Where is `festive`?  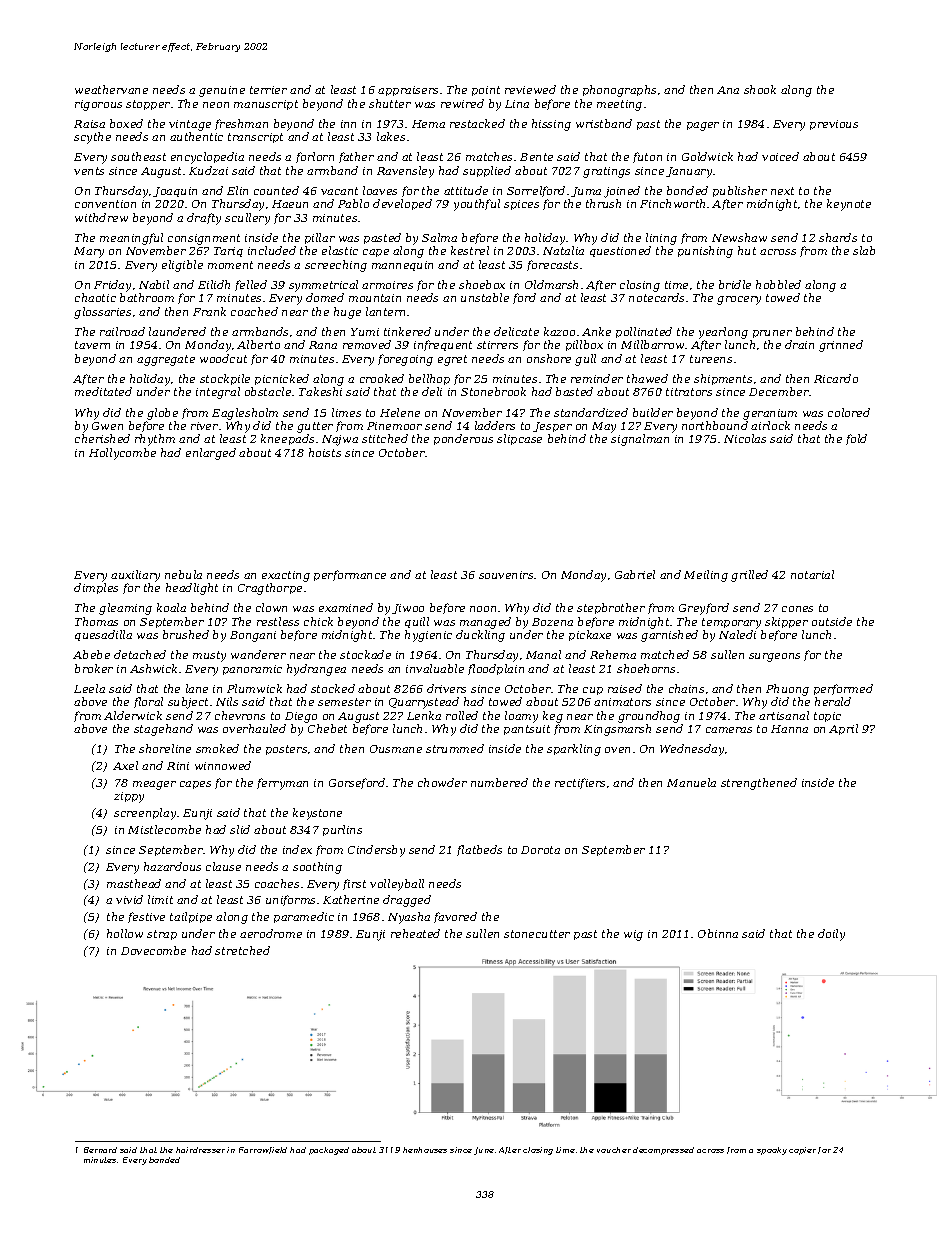
festive is located at coordinates (146, 917).
